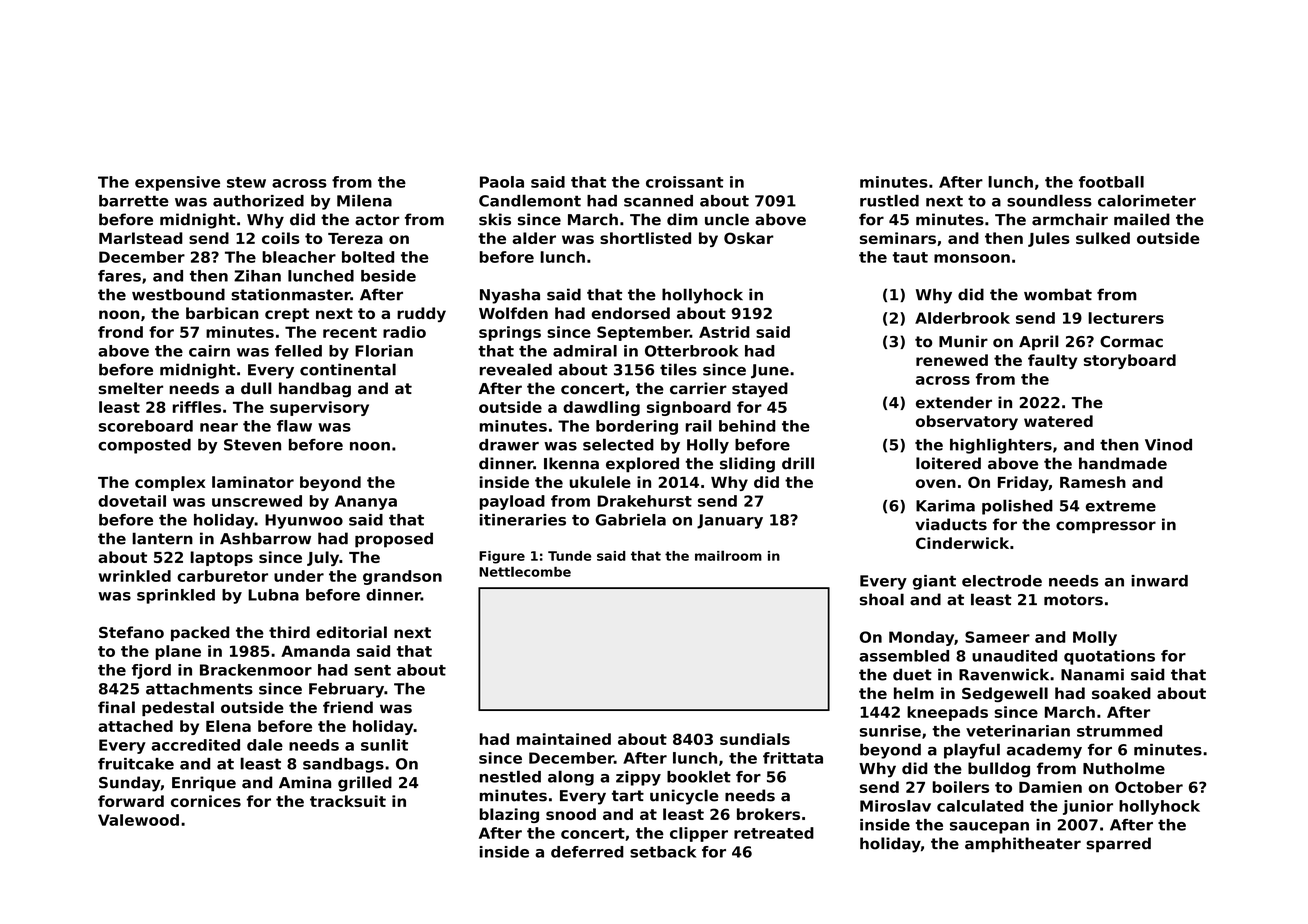  I want to click on rustled, so click(889, 200).
